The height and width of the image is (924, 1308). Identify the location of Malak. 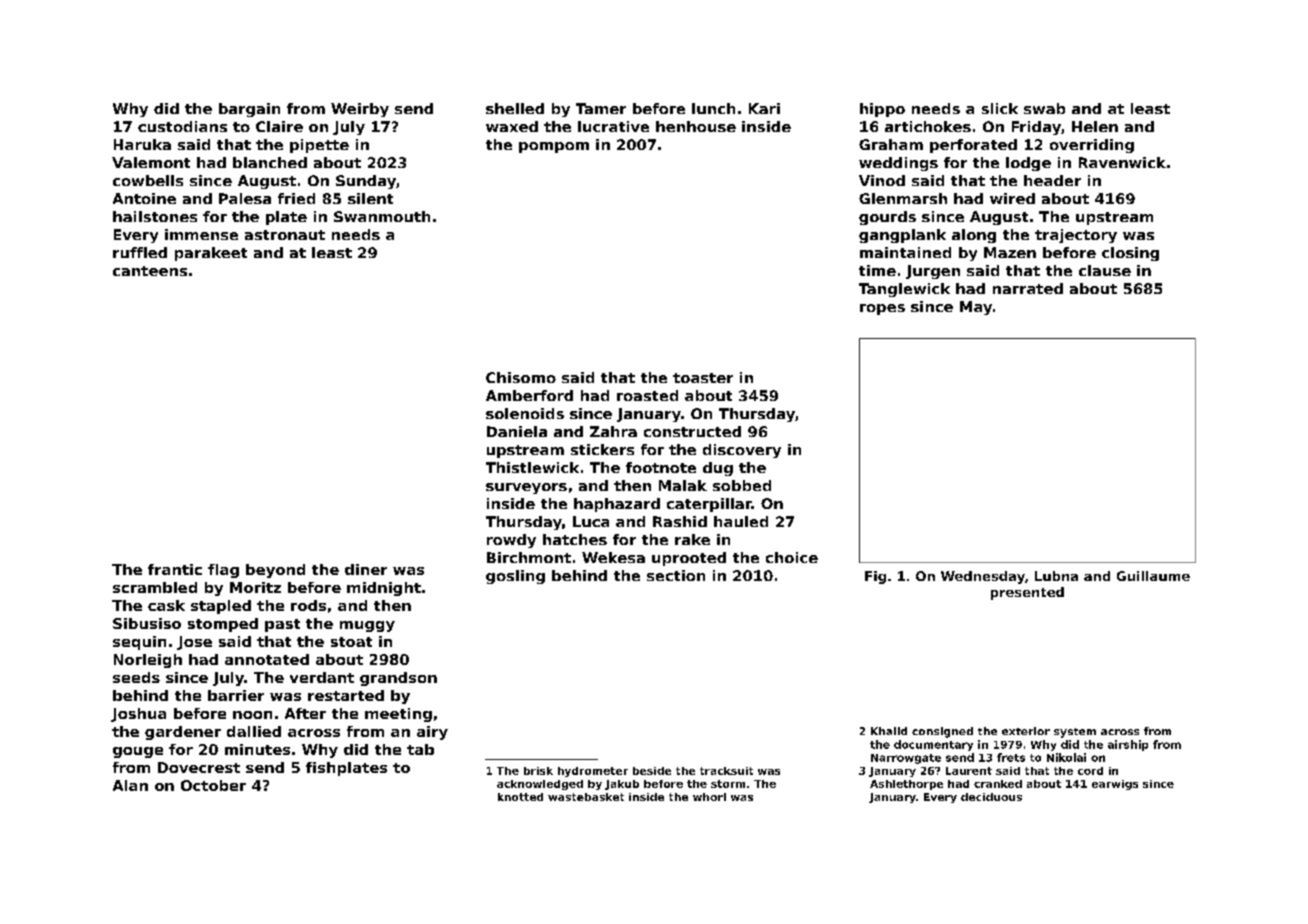
(683, 485).
